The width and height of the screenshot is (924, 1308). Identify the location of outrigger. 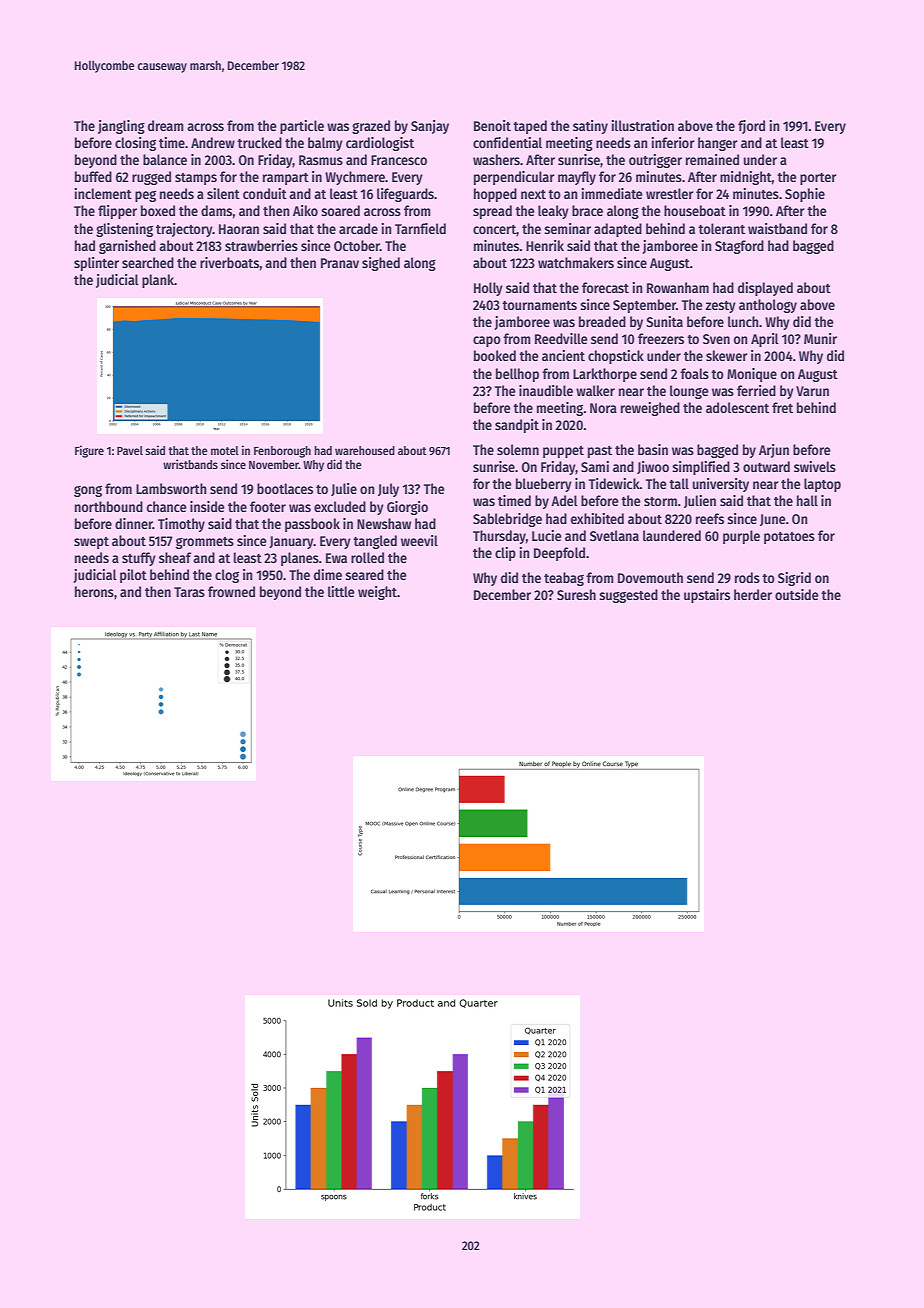
(655, 161).
